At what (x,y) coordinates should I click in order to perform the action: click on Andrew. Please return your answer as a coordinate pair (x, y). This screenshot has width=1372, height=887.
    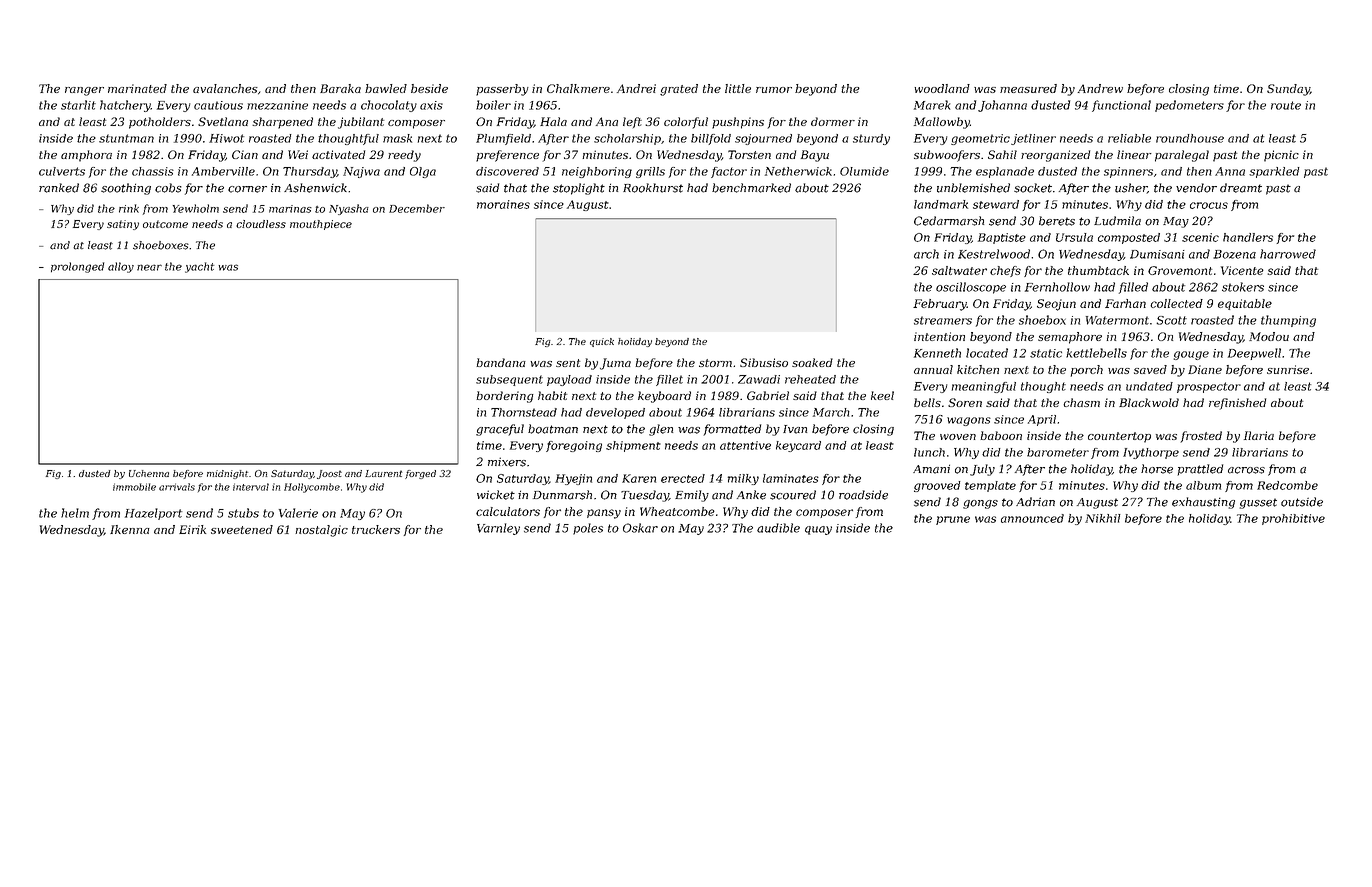
    Looking at the image, I should click on (1100, 88).
